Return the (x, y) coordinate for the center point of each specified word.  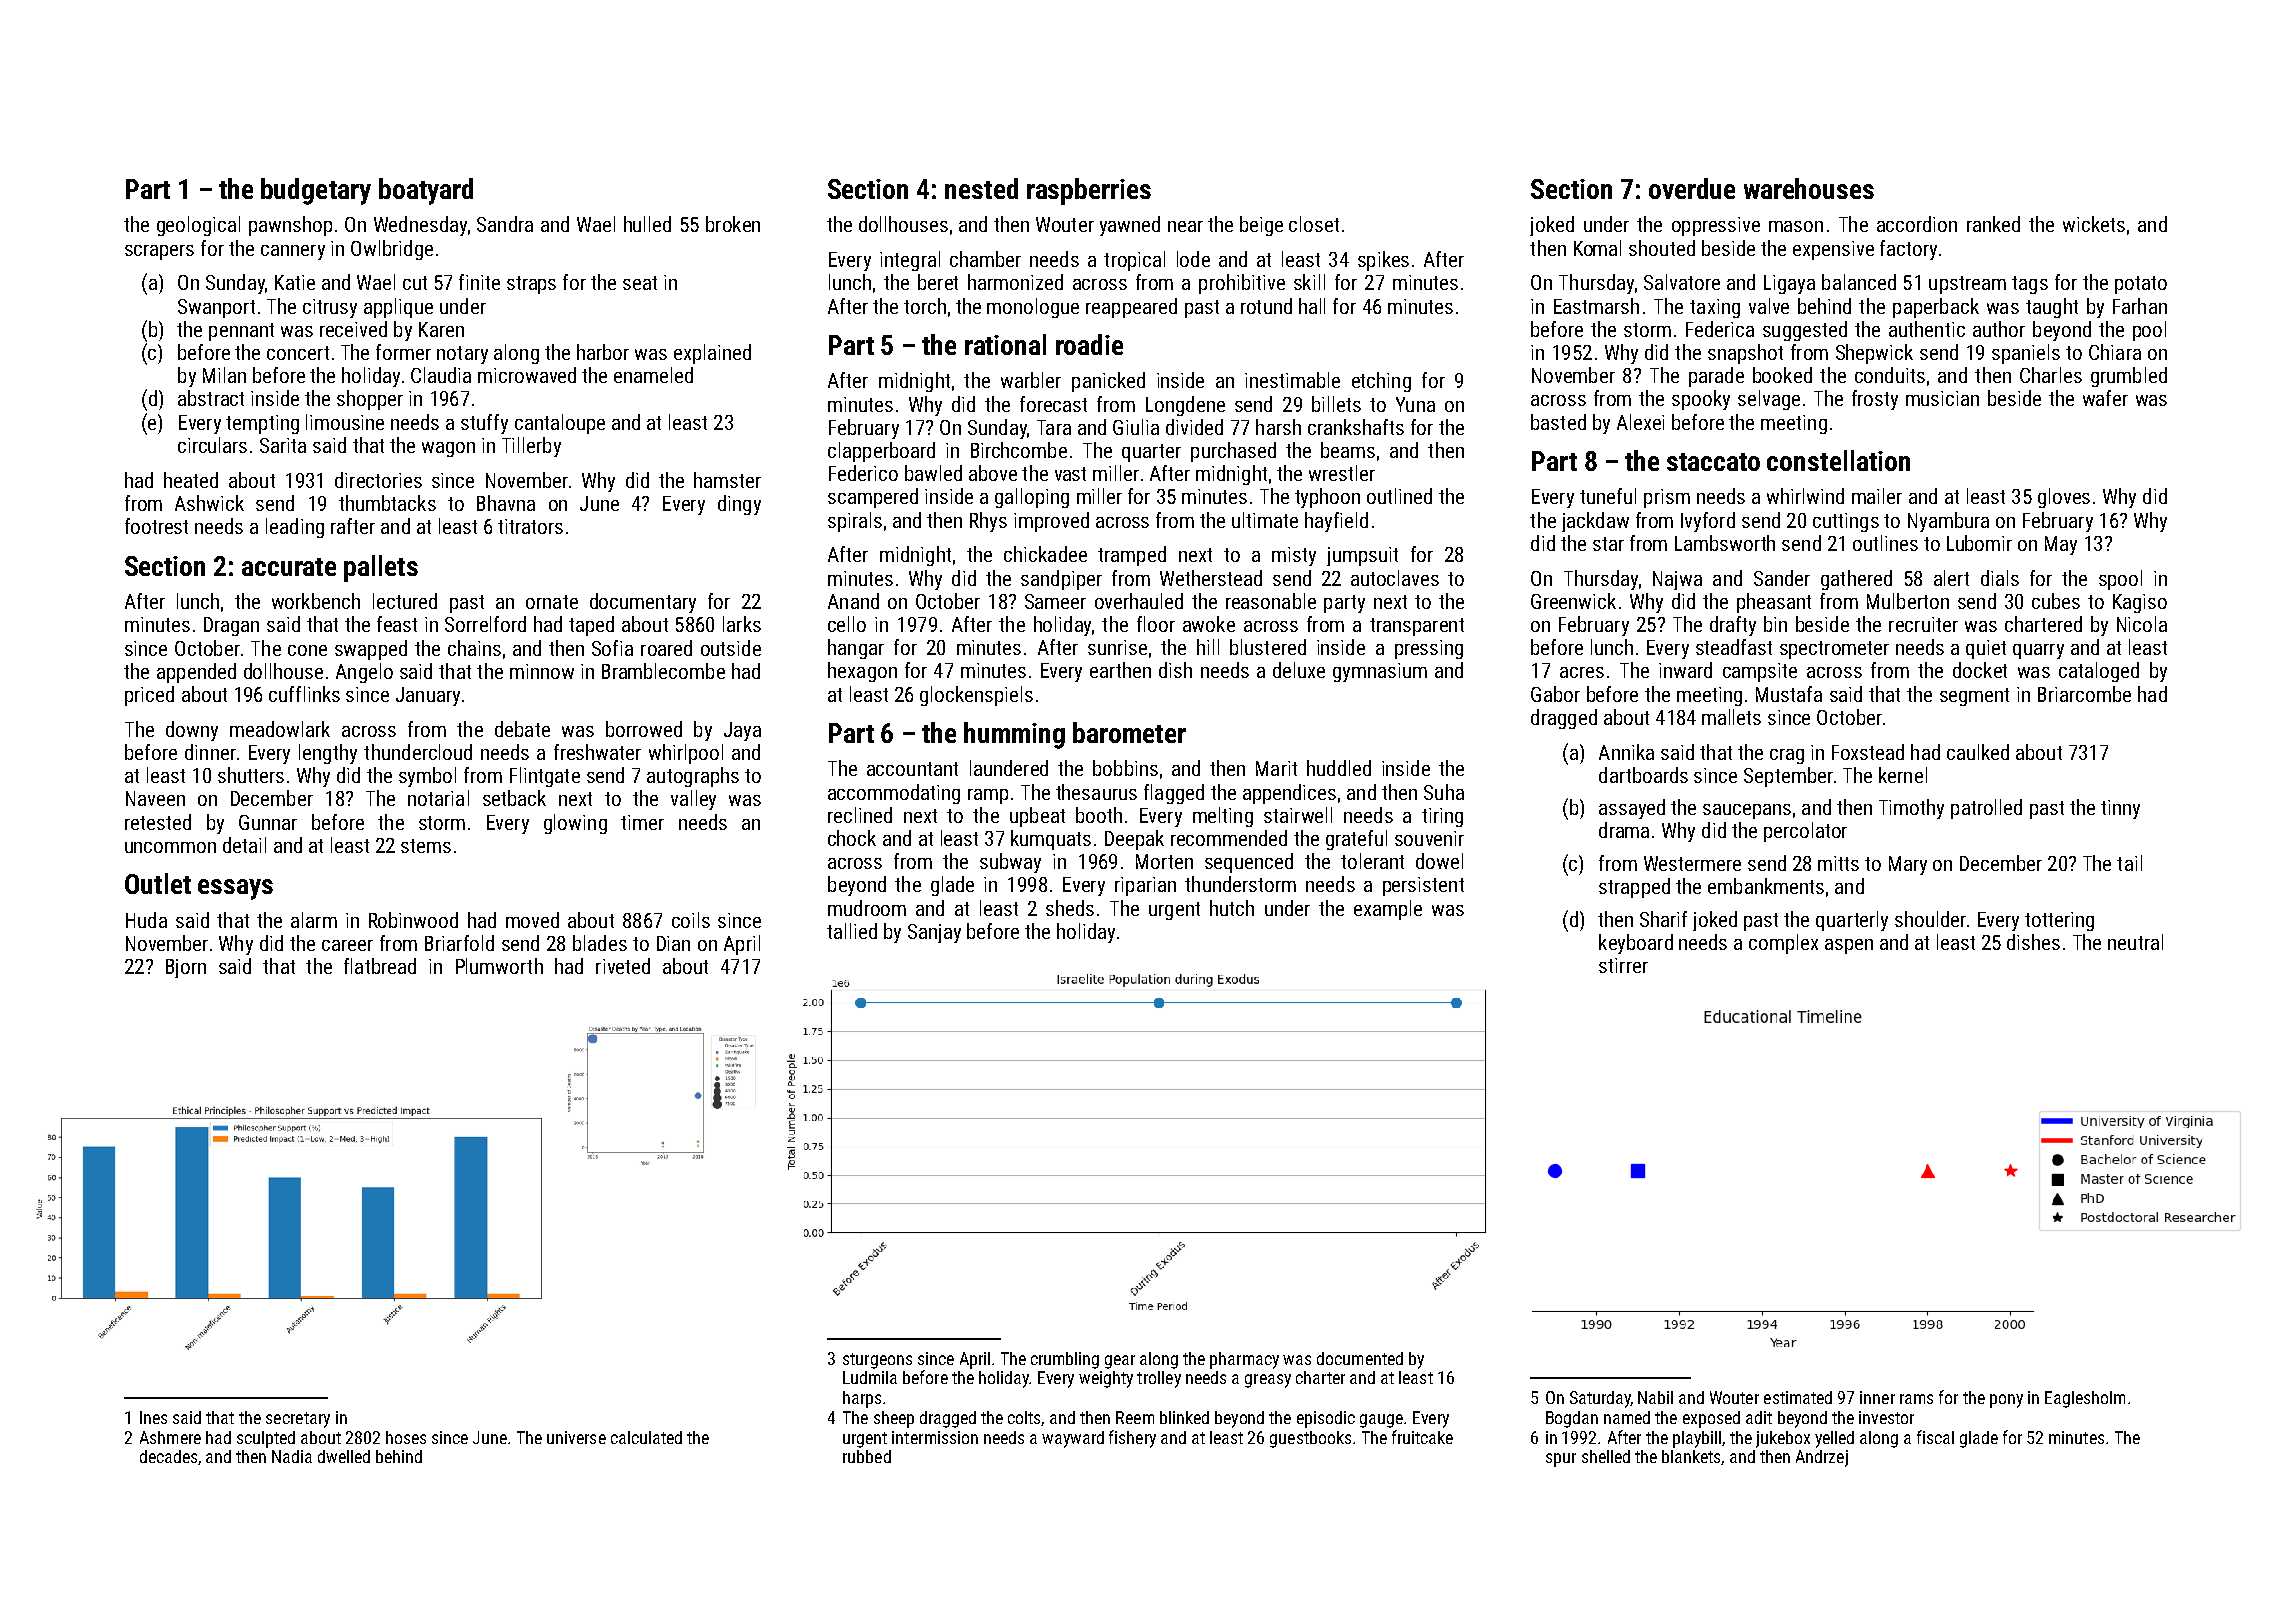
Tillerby (531, 447)
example (1388, 910)
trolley (1159, 1379)
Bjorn (186, 968)
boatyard (426, 191)
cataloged (2099, 672)
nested (981, 188)
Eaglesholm (2085, 1399)
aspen (1849, 946)
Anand (853, 601)
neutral (2135, 942)
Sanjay (934, 933)
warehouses (1809, 188)
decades (168, 1456)
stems (426, 846)
